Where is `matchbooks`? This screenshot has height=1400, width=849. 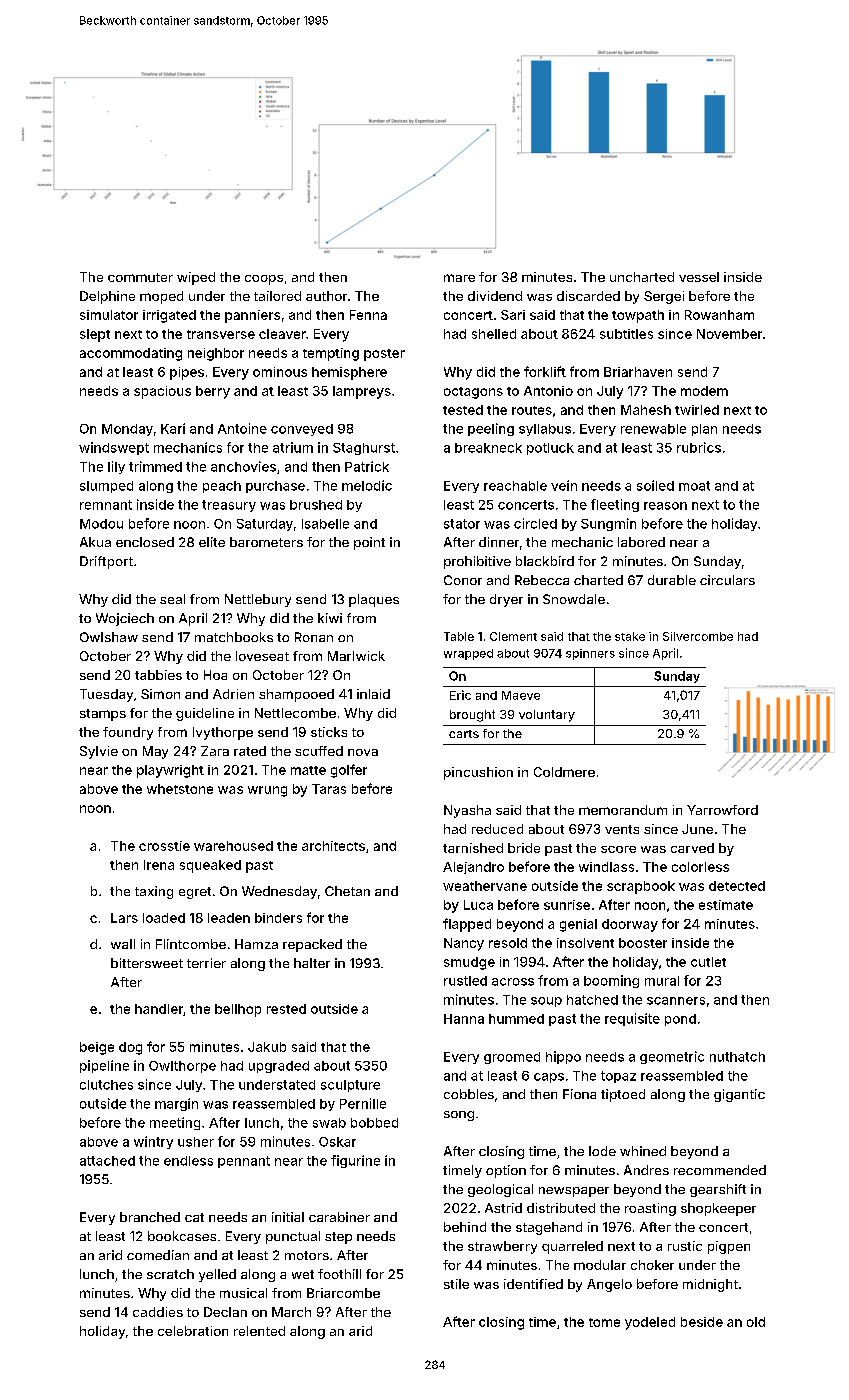 matchbooks is located at coordinates (234, 637).
